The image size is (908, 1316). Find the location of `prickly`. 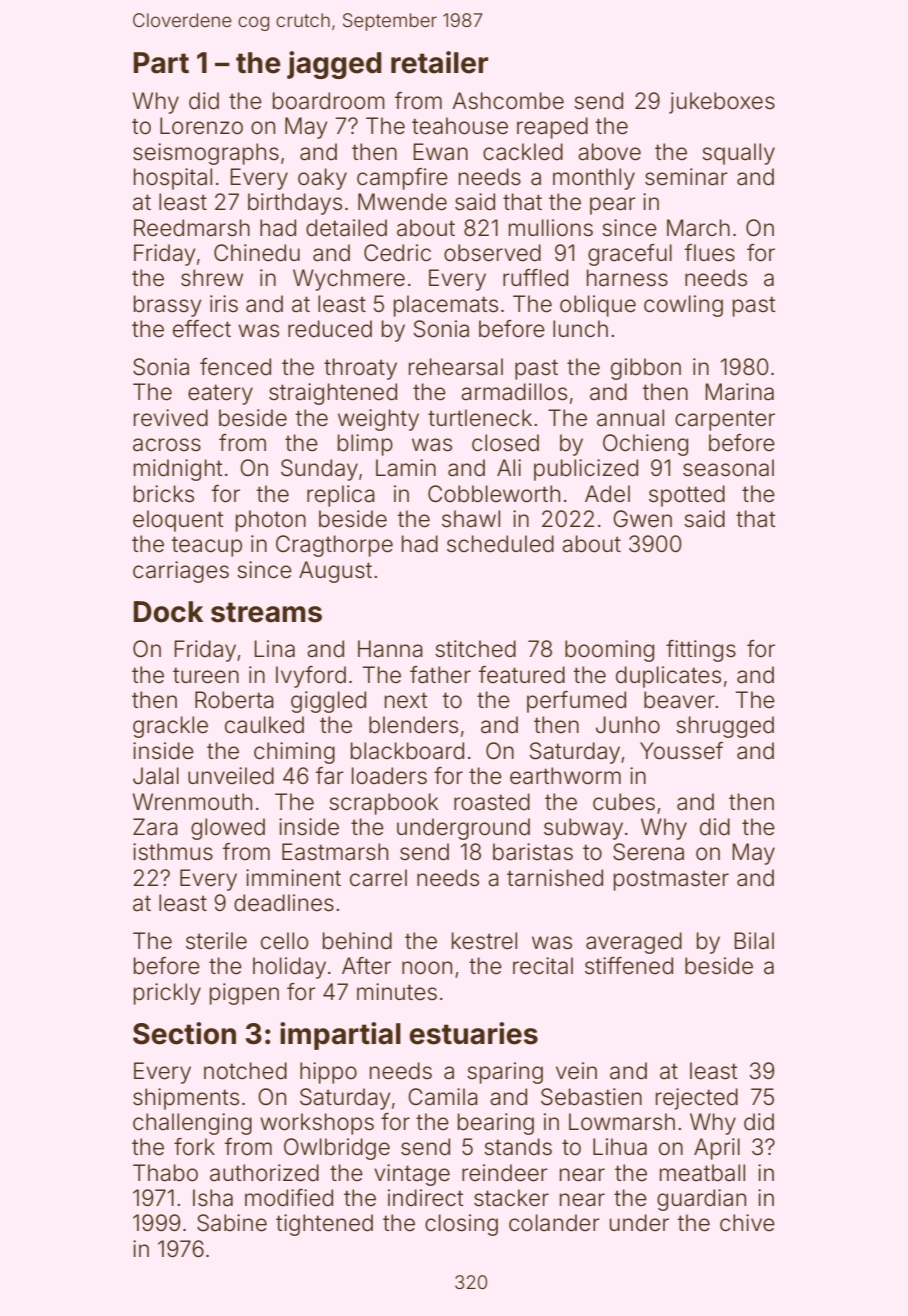

prickly is located at coordinates (167, 994).
